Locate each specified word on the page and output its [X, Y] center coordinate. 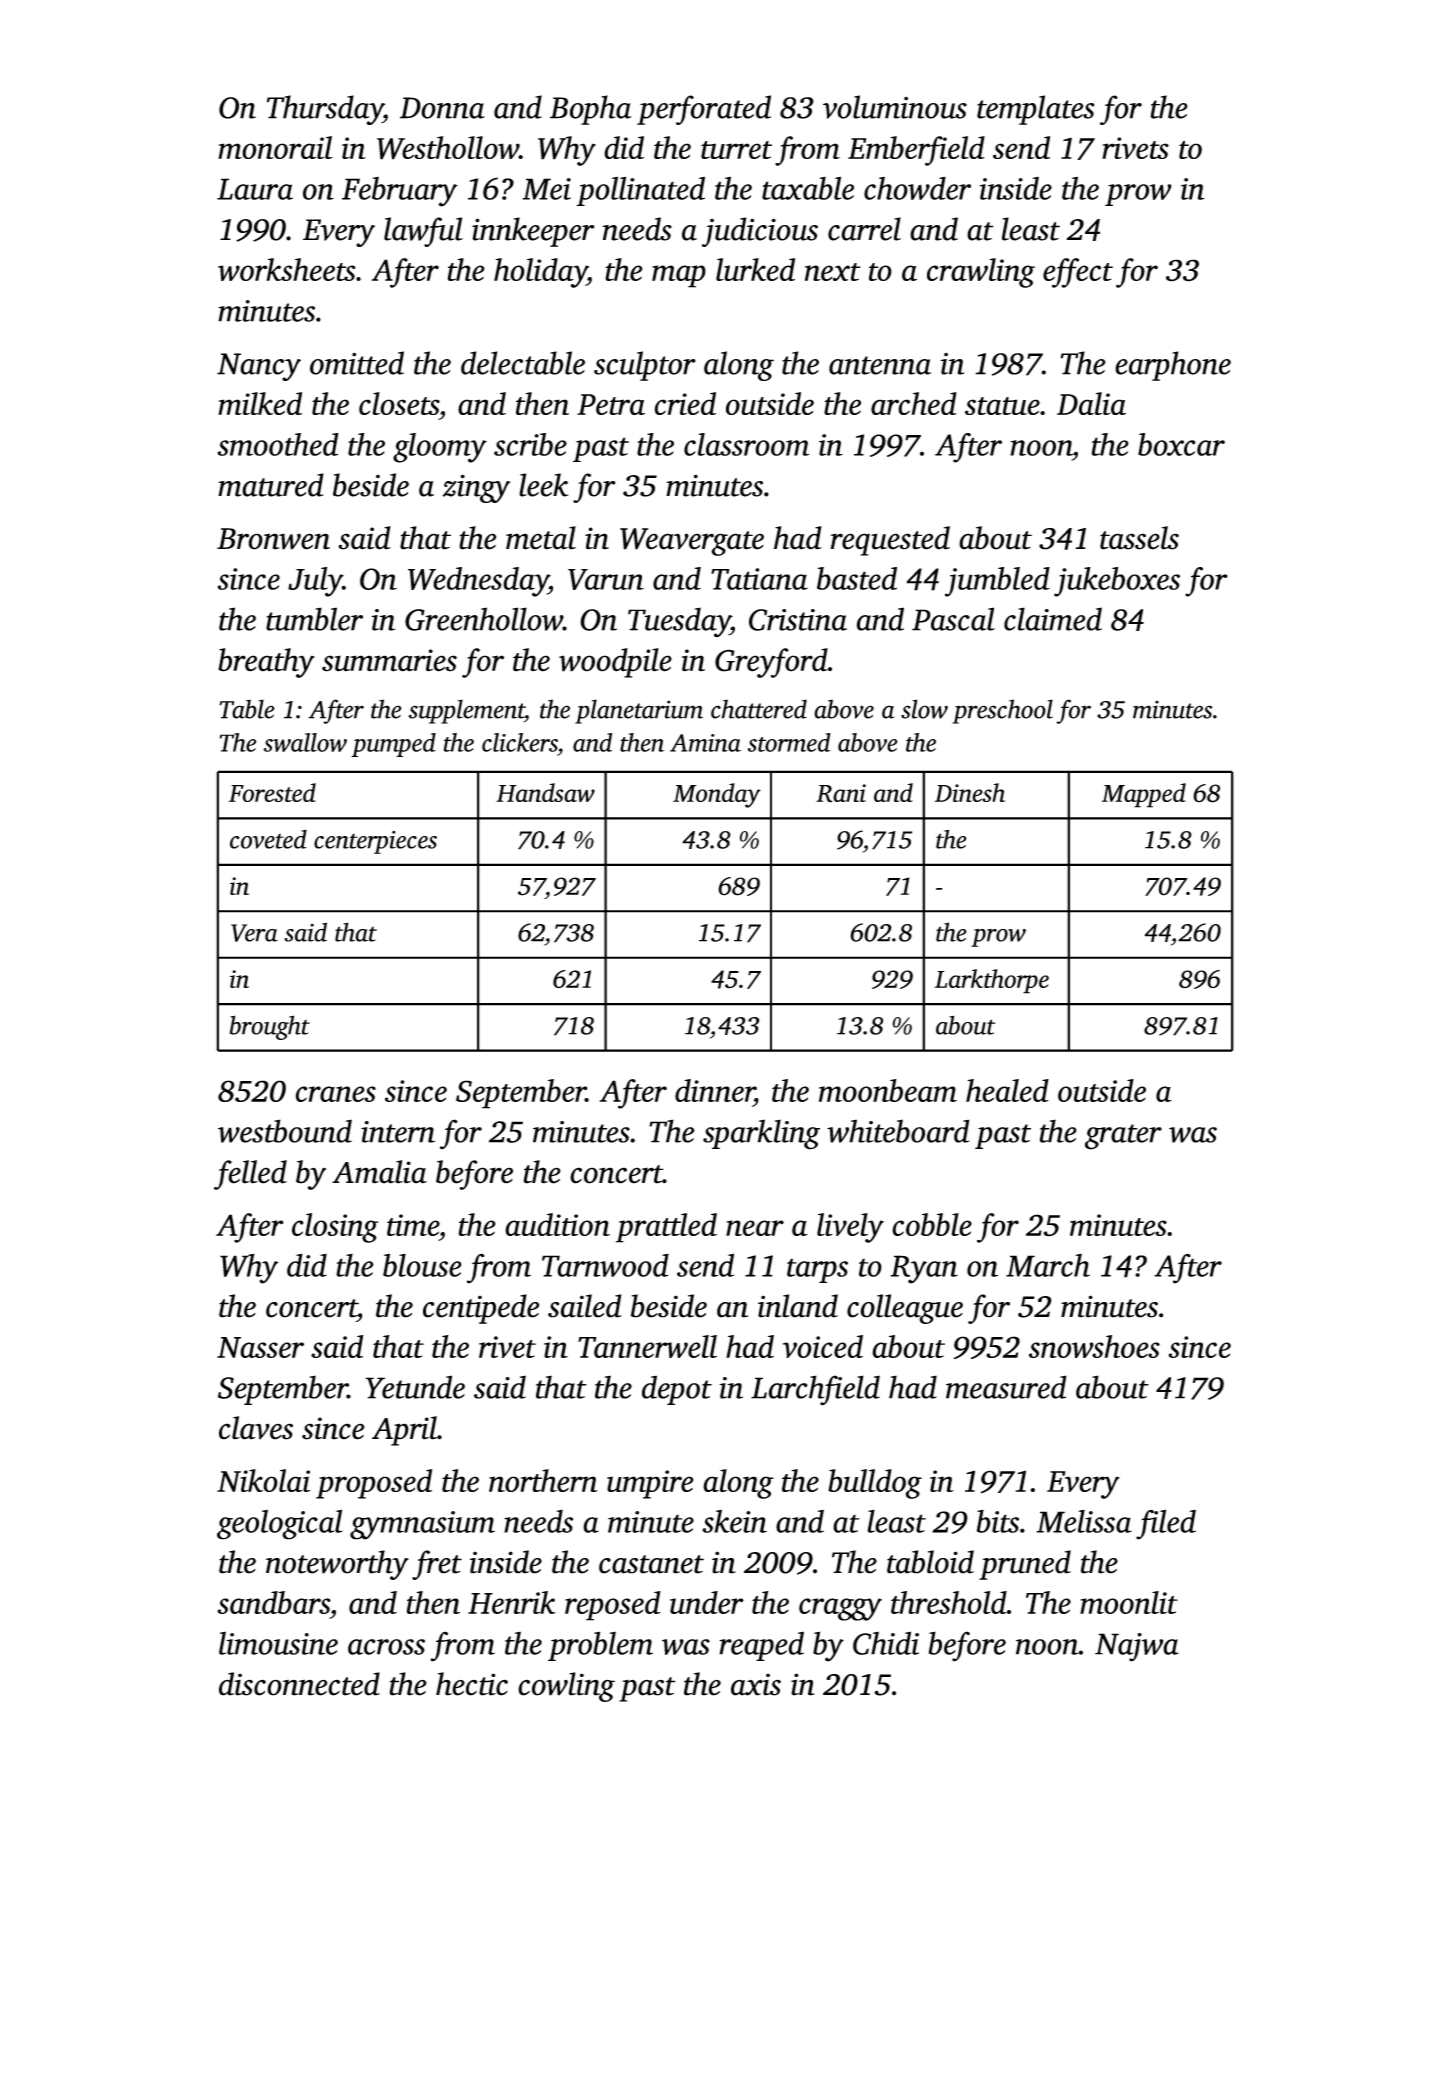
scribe [530, 444]
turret [736, 150]
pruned [1025, 1565]
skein [734, 1521]
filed [1166, 1524]
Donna [442, 108]
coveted [268, 839]
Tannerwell [647, 1346]
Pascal [953, 619]
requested [890, 541]
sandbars [273, 1602]
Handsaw [545, 792]
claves [256, 1428]
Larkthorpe [992, 981]
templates [1035, 110]
